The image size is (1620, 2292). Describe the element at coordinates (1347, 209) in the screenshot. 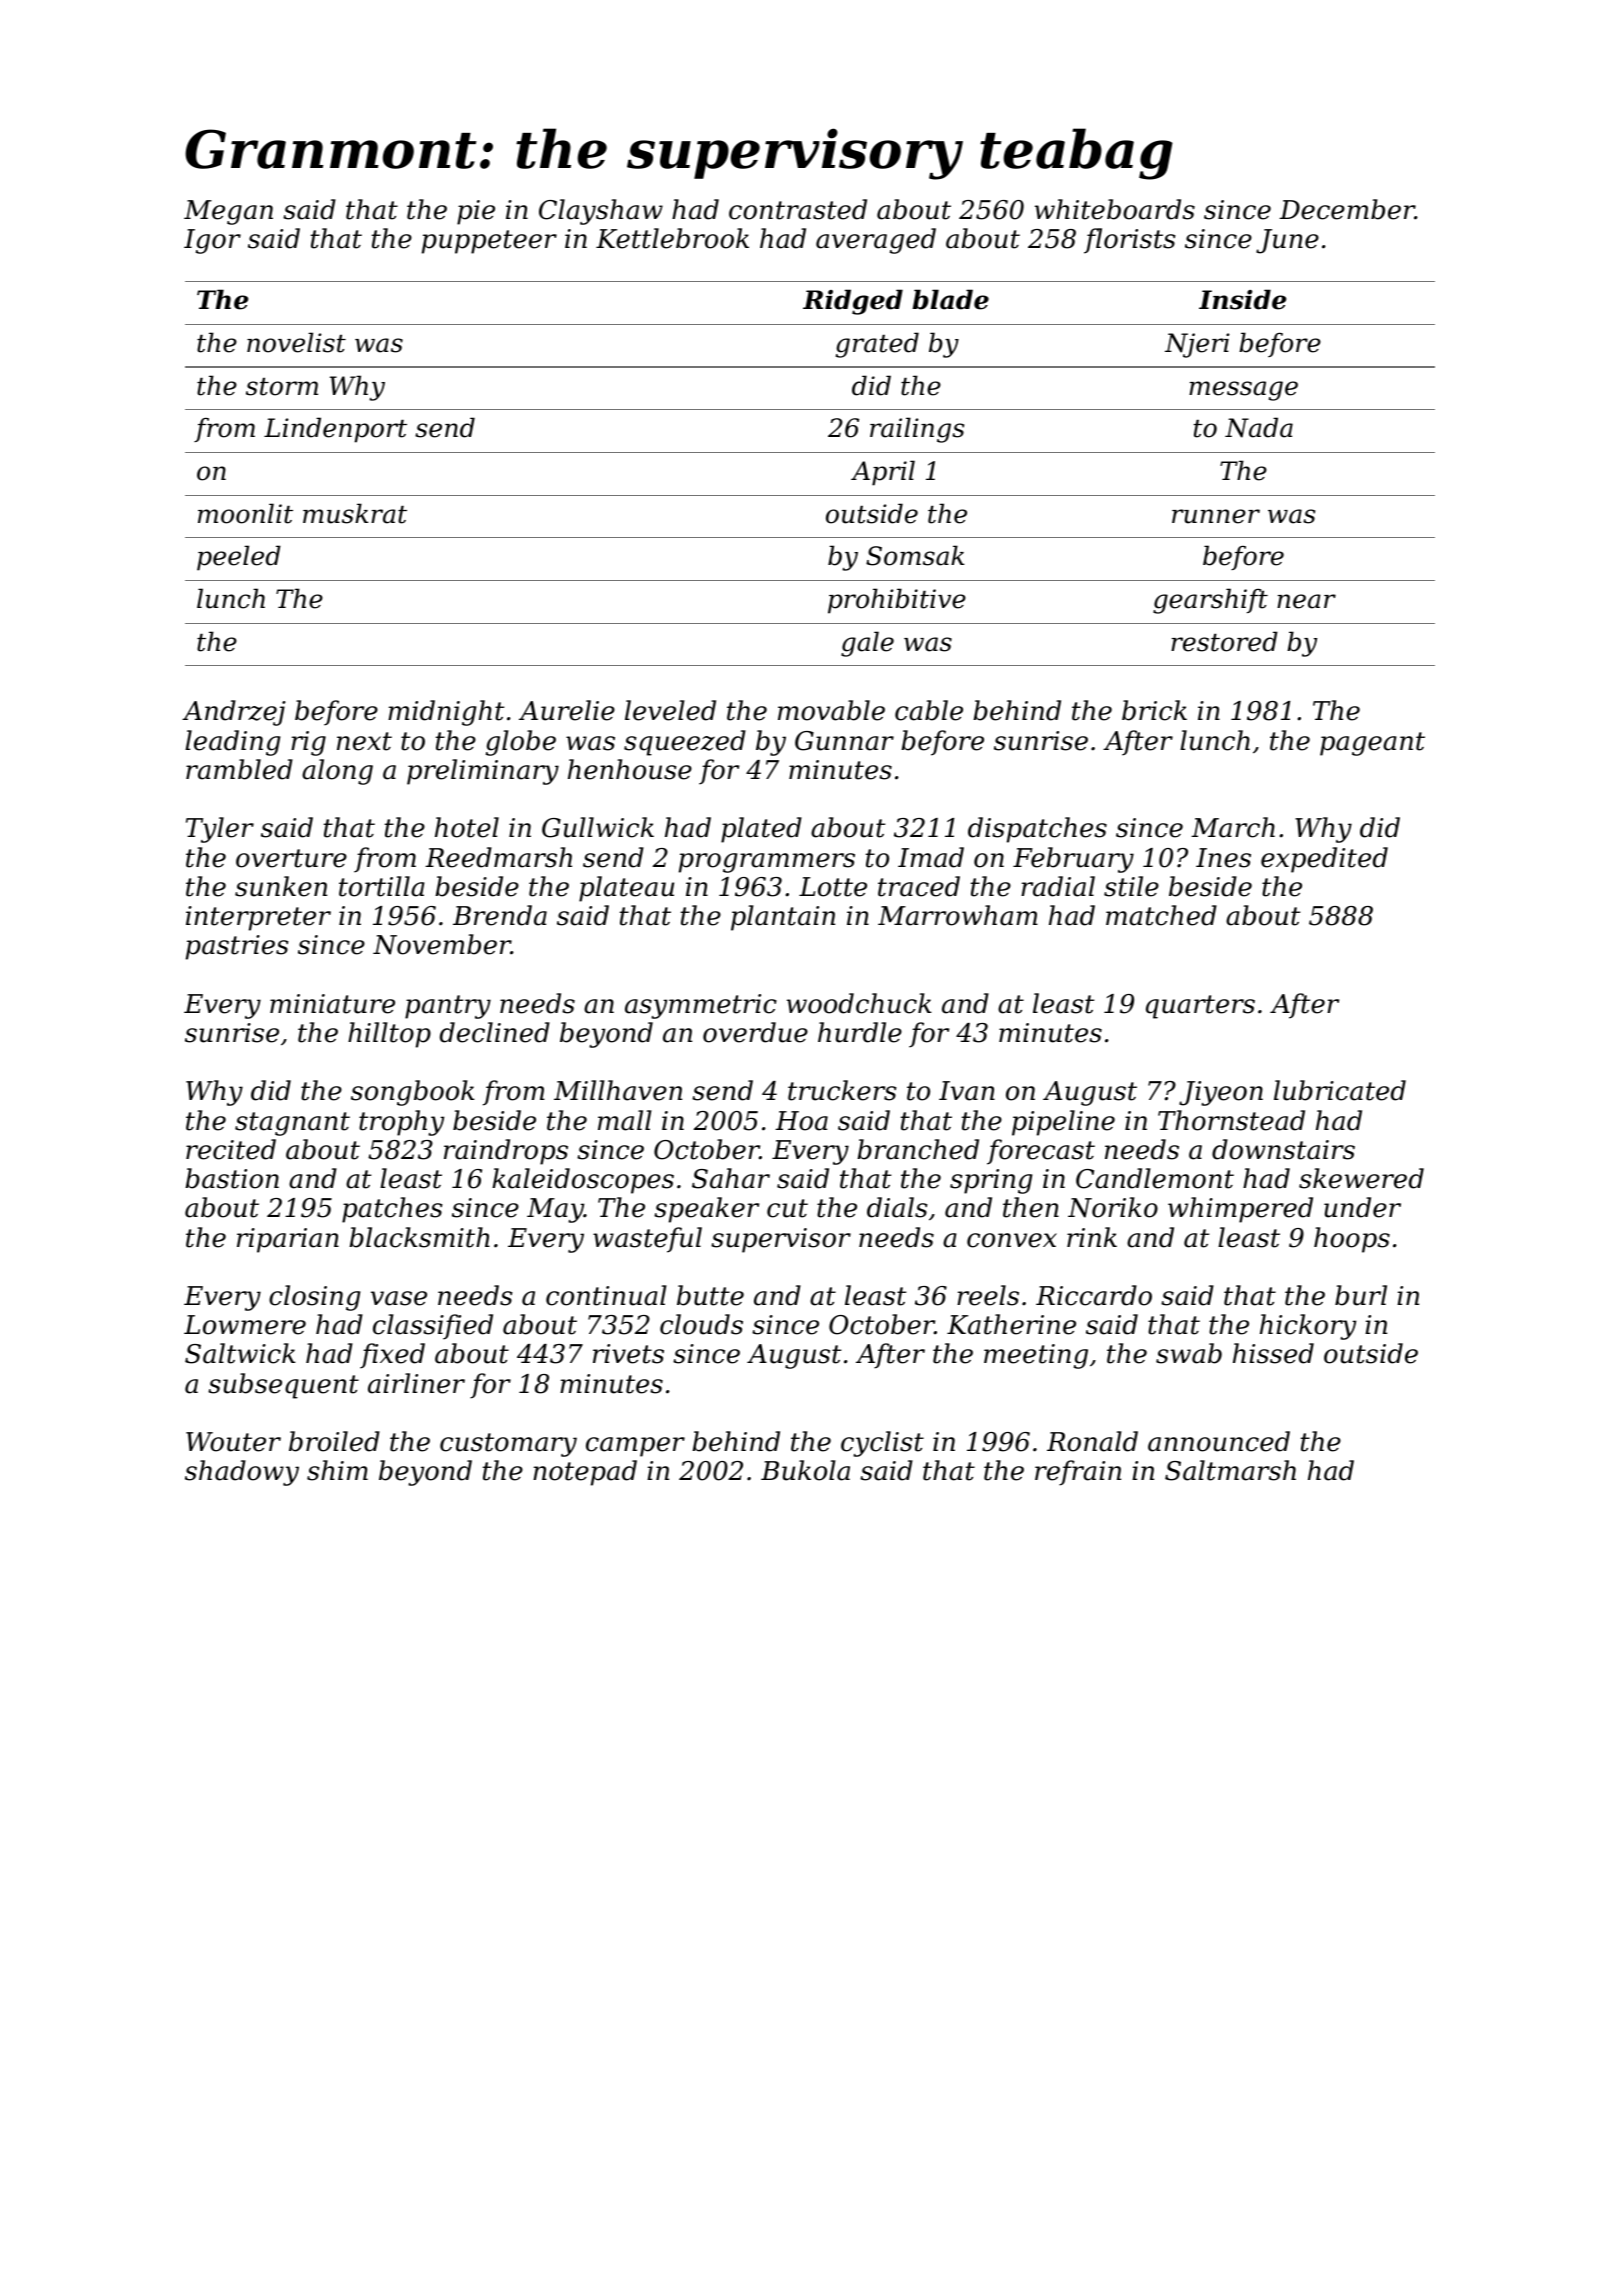

I see `December` at that location.
